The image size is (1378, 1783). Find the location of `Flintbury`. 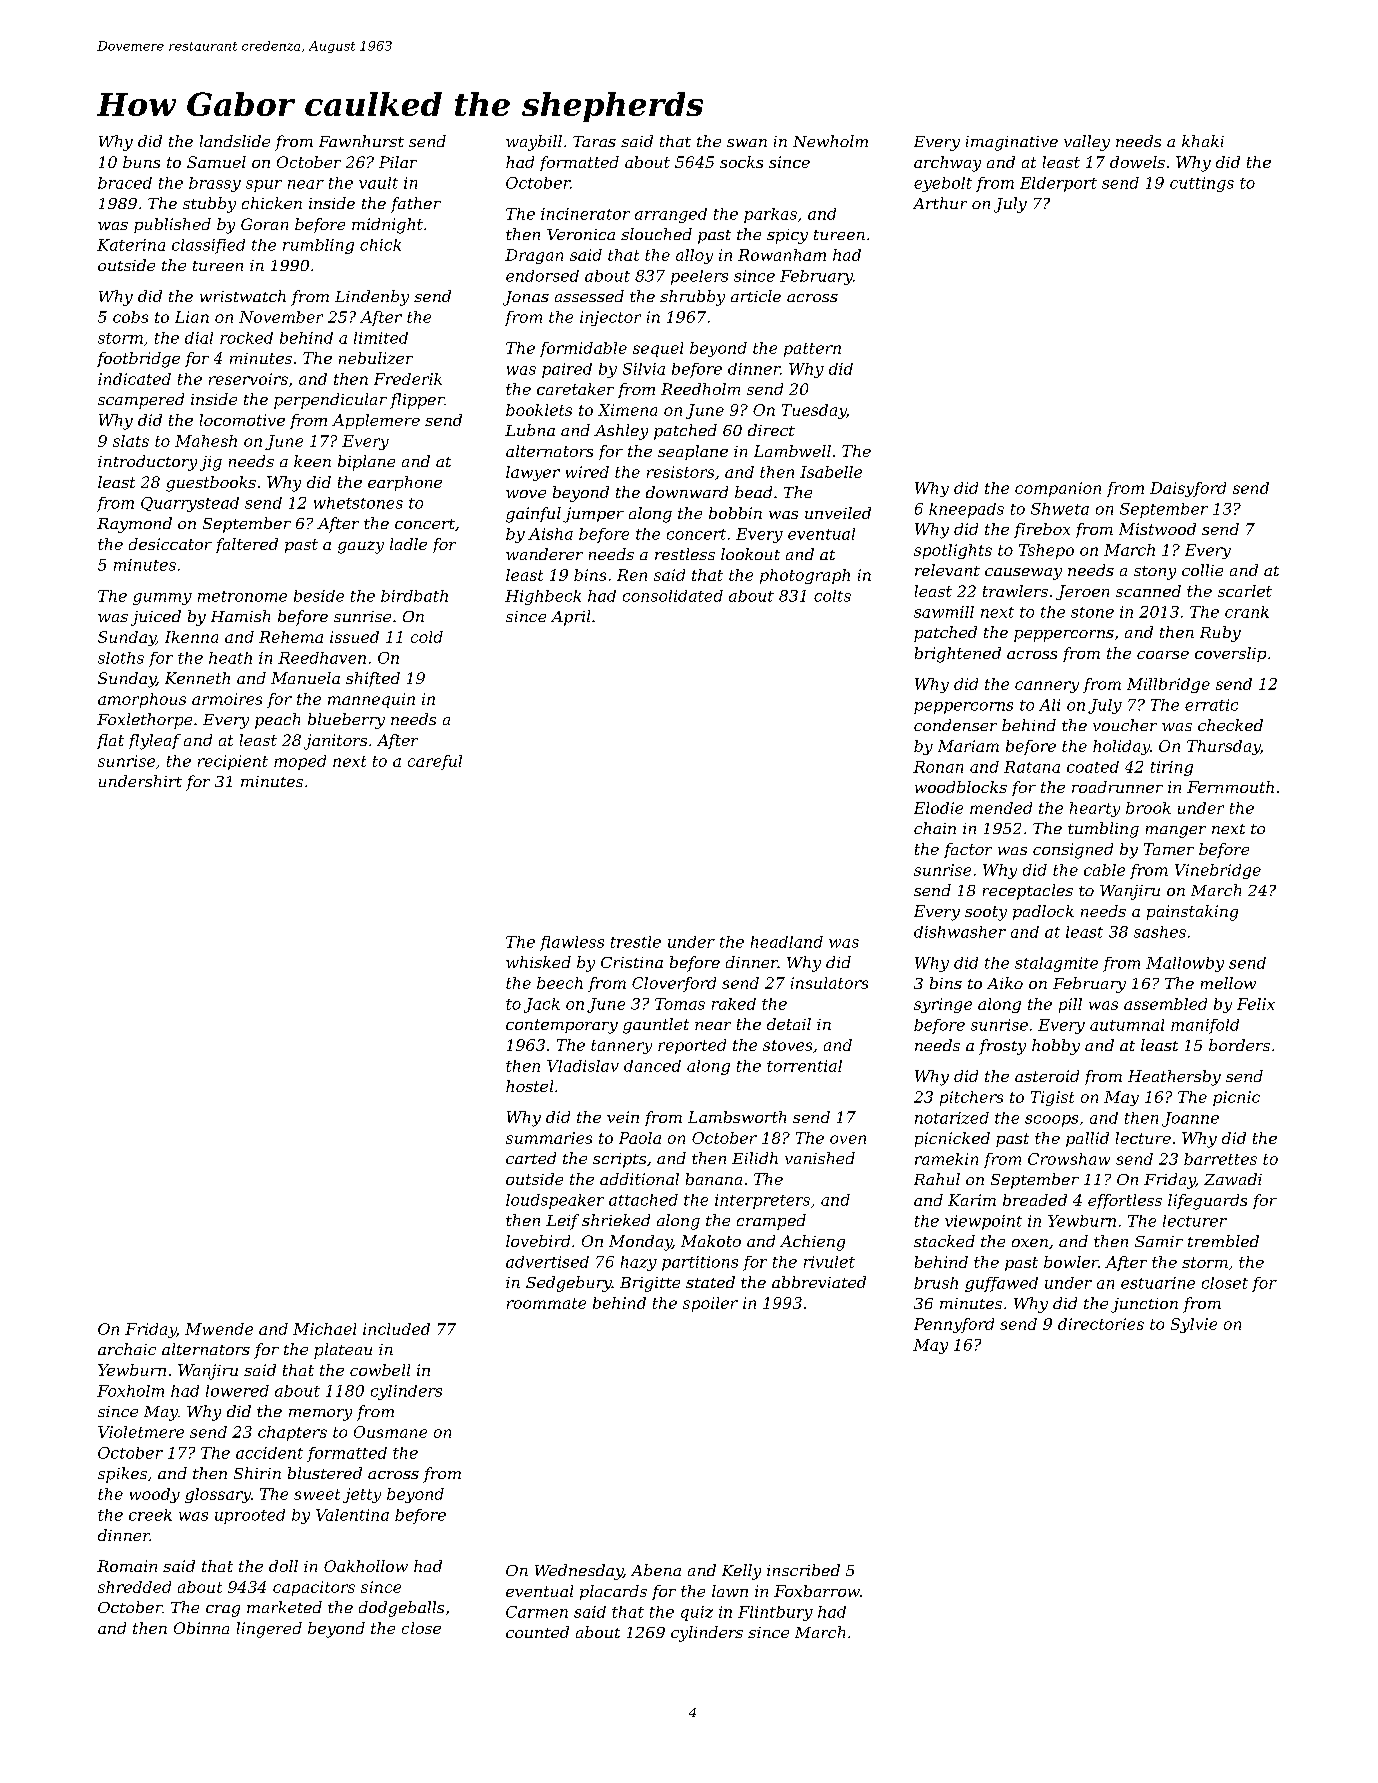

Flintbury is located at coordinates (775, 1613).
